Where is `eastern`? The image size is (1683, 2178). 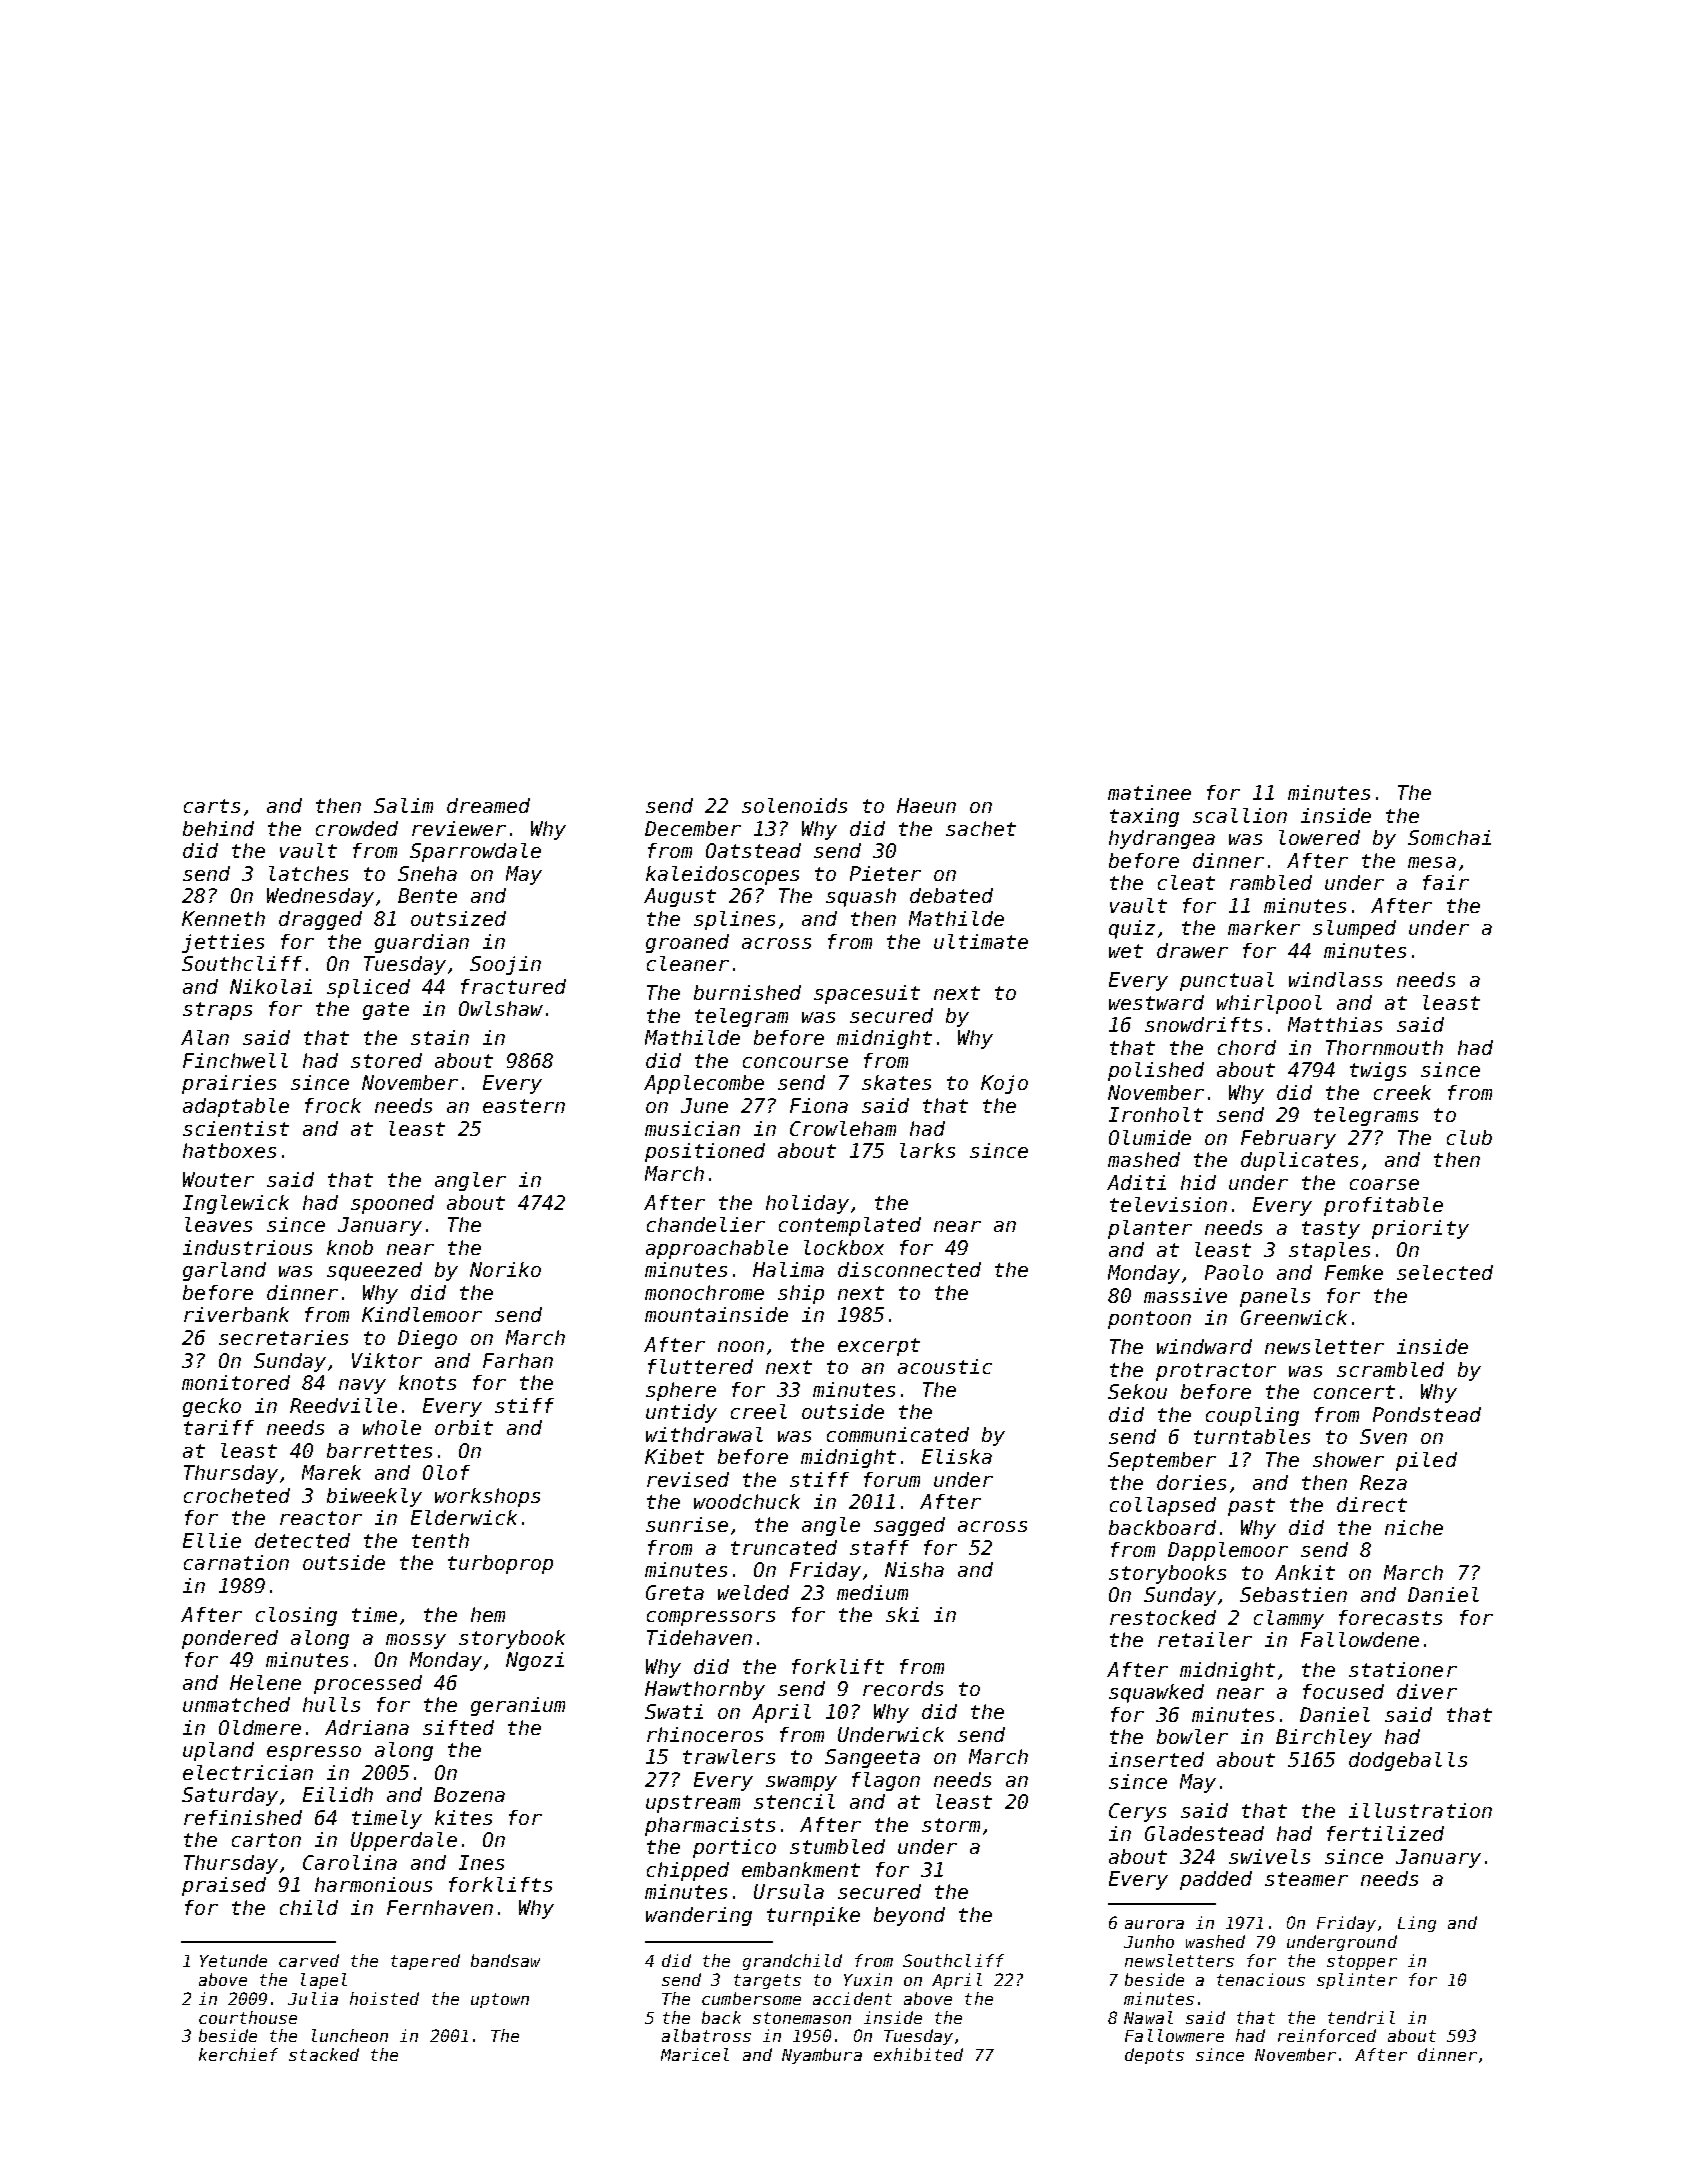 eastern is located at coordinates (524, 1106).
